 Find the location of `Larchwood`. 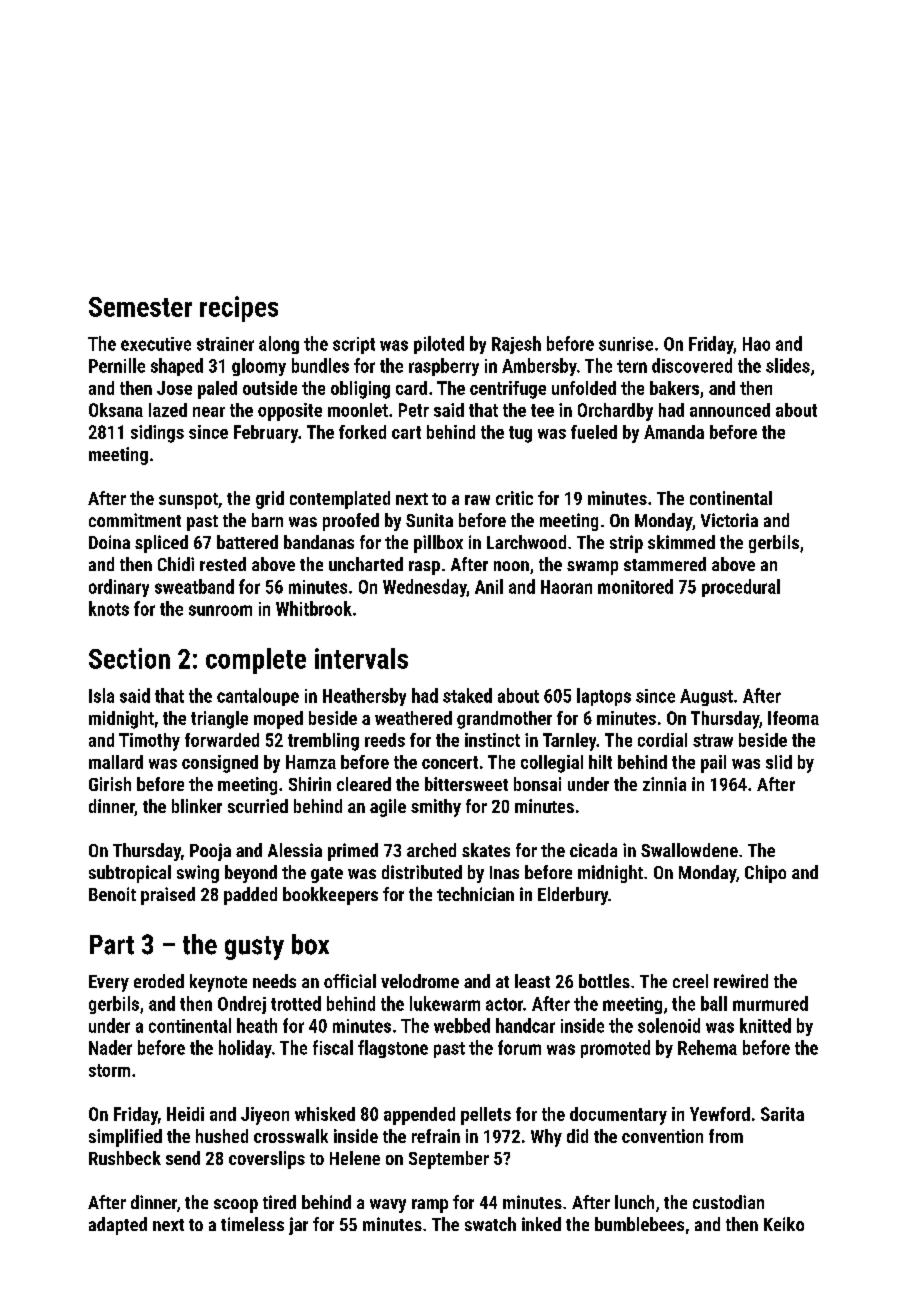

Larchwood is located at coordinates (526, 542).
